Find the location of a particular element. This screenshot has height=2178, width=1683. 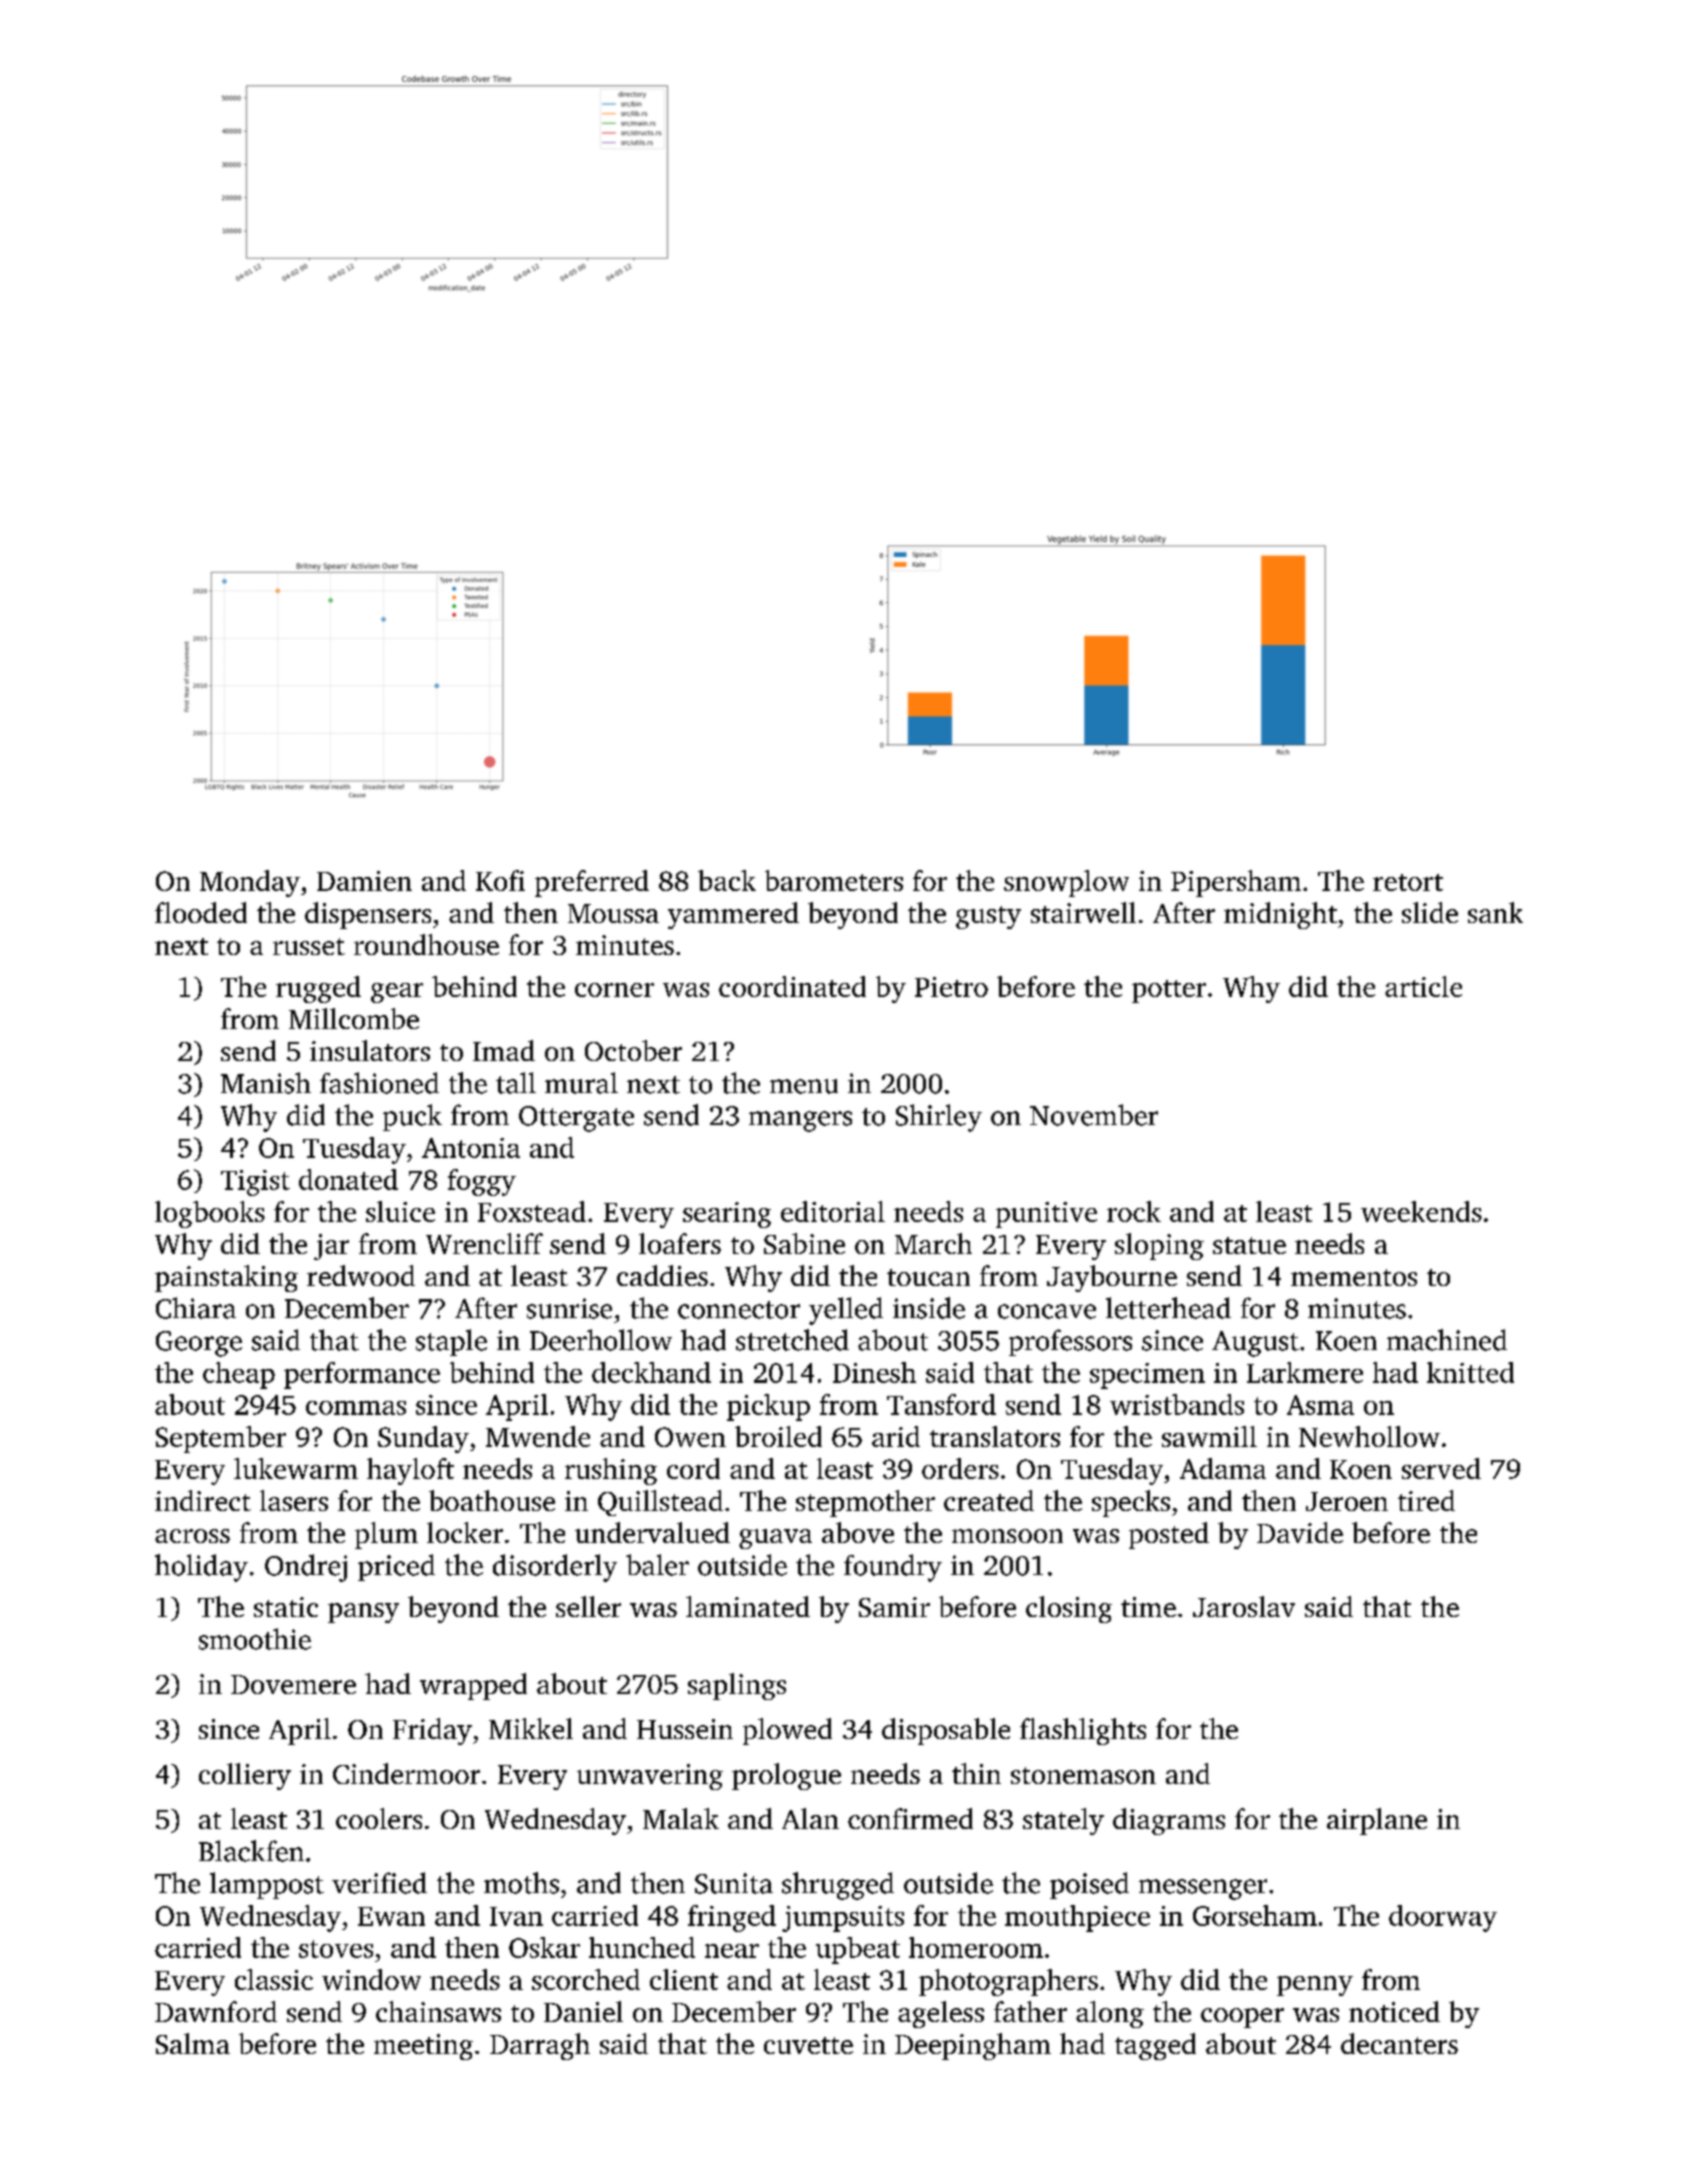

Pietro is located at coordinates (951, 987).
